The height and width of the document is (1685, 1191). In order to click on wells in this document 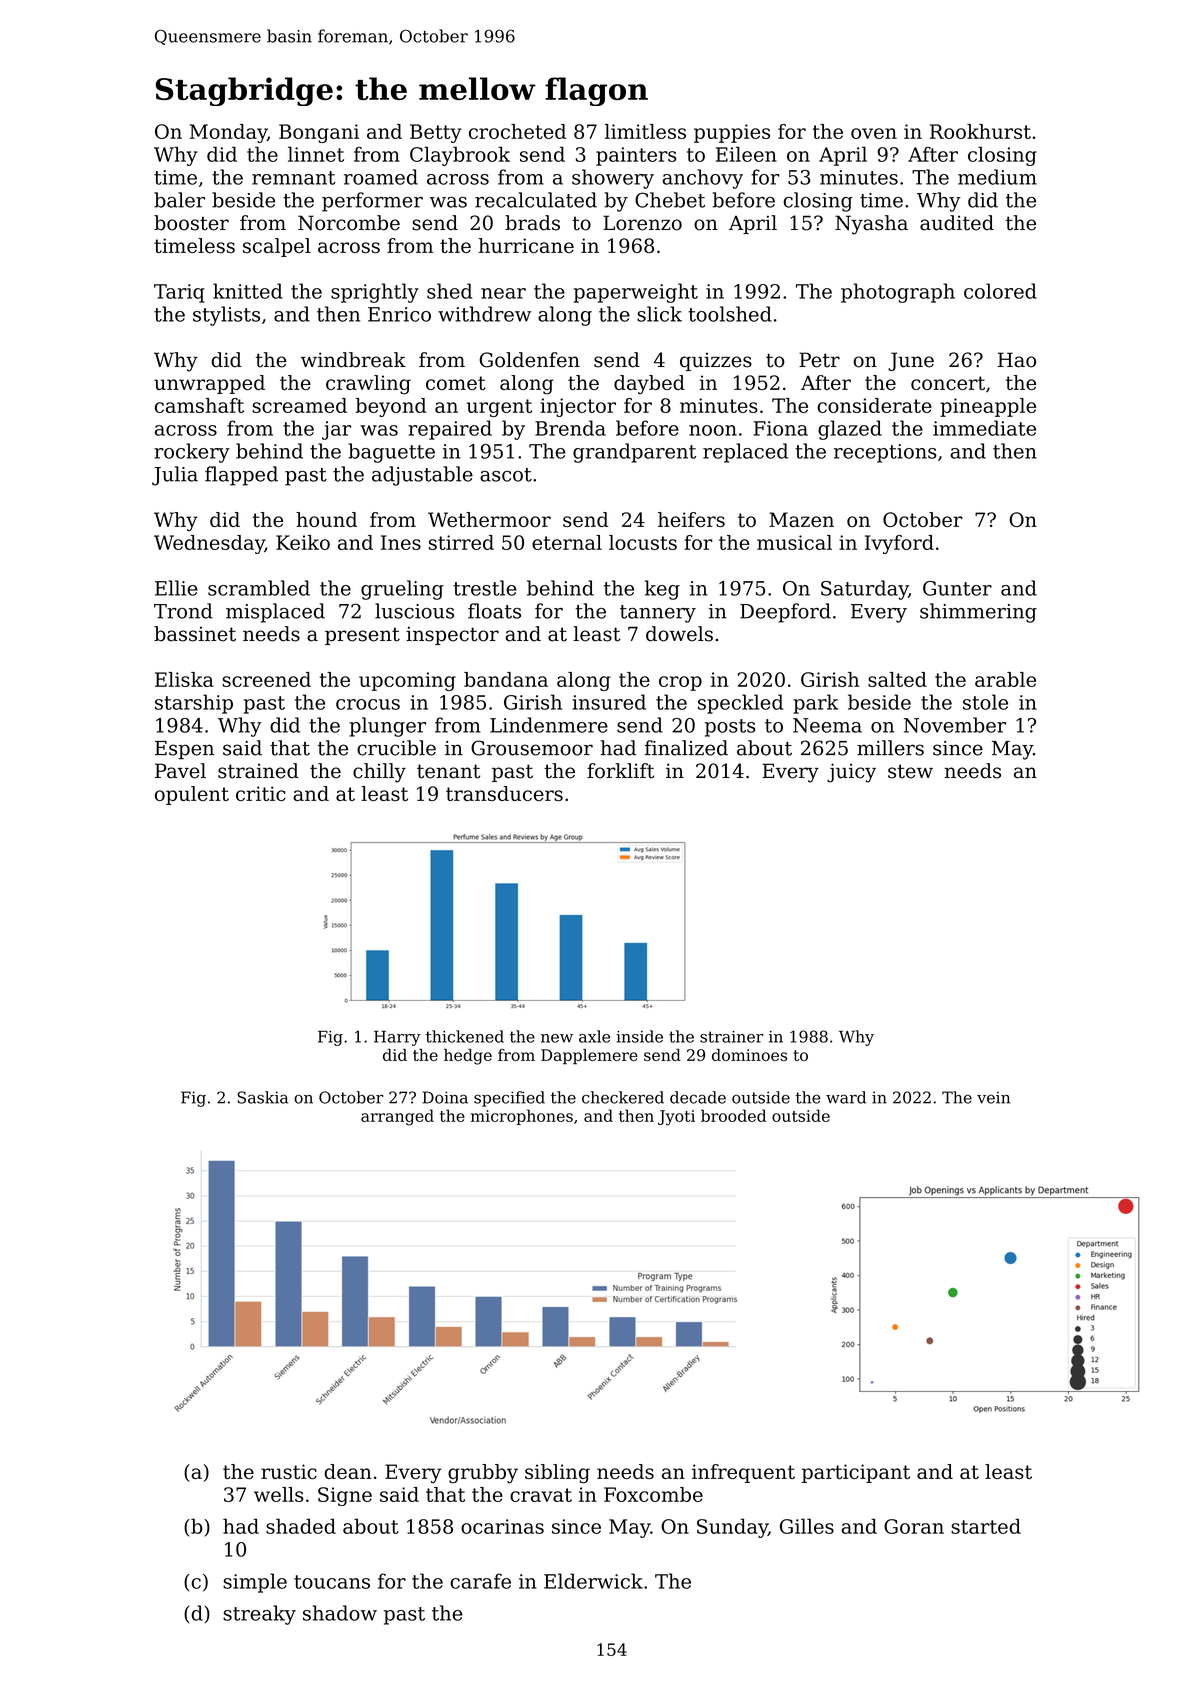, I will do `click(278, 1494)`.
